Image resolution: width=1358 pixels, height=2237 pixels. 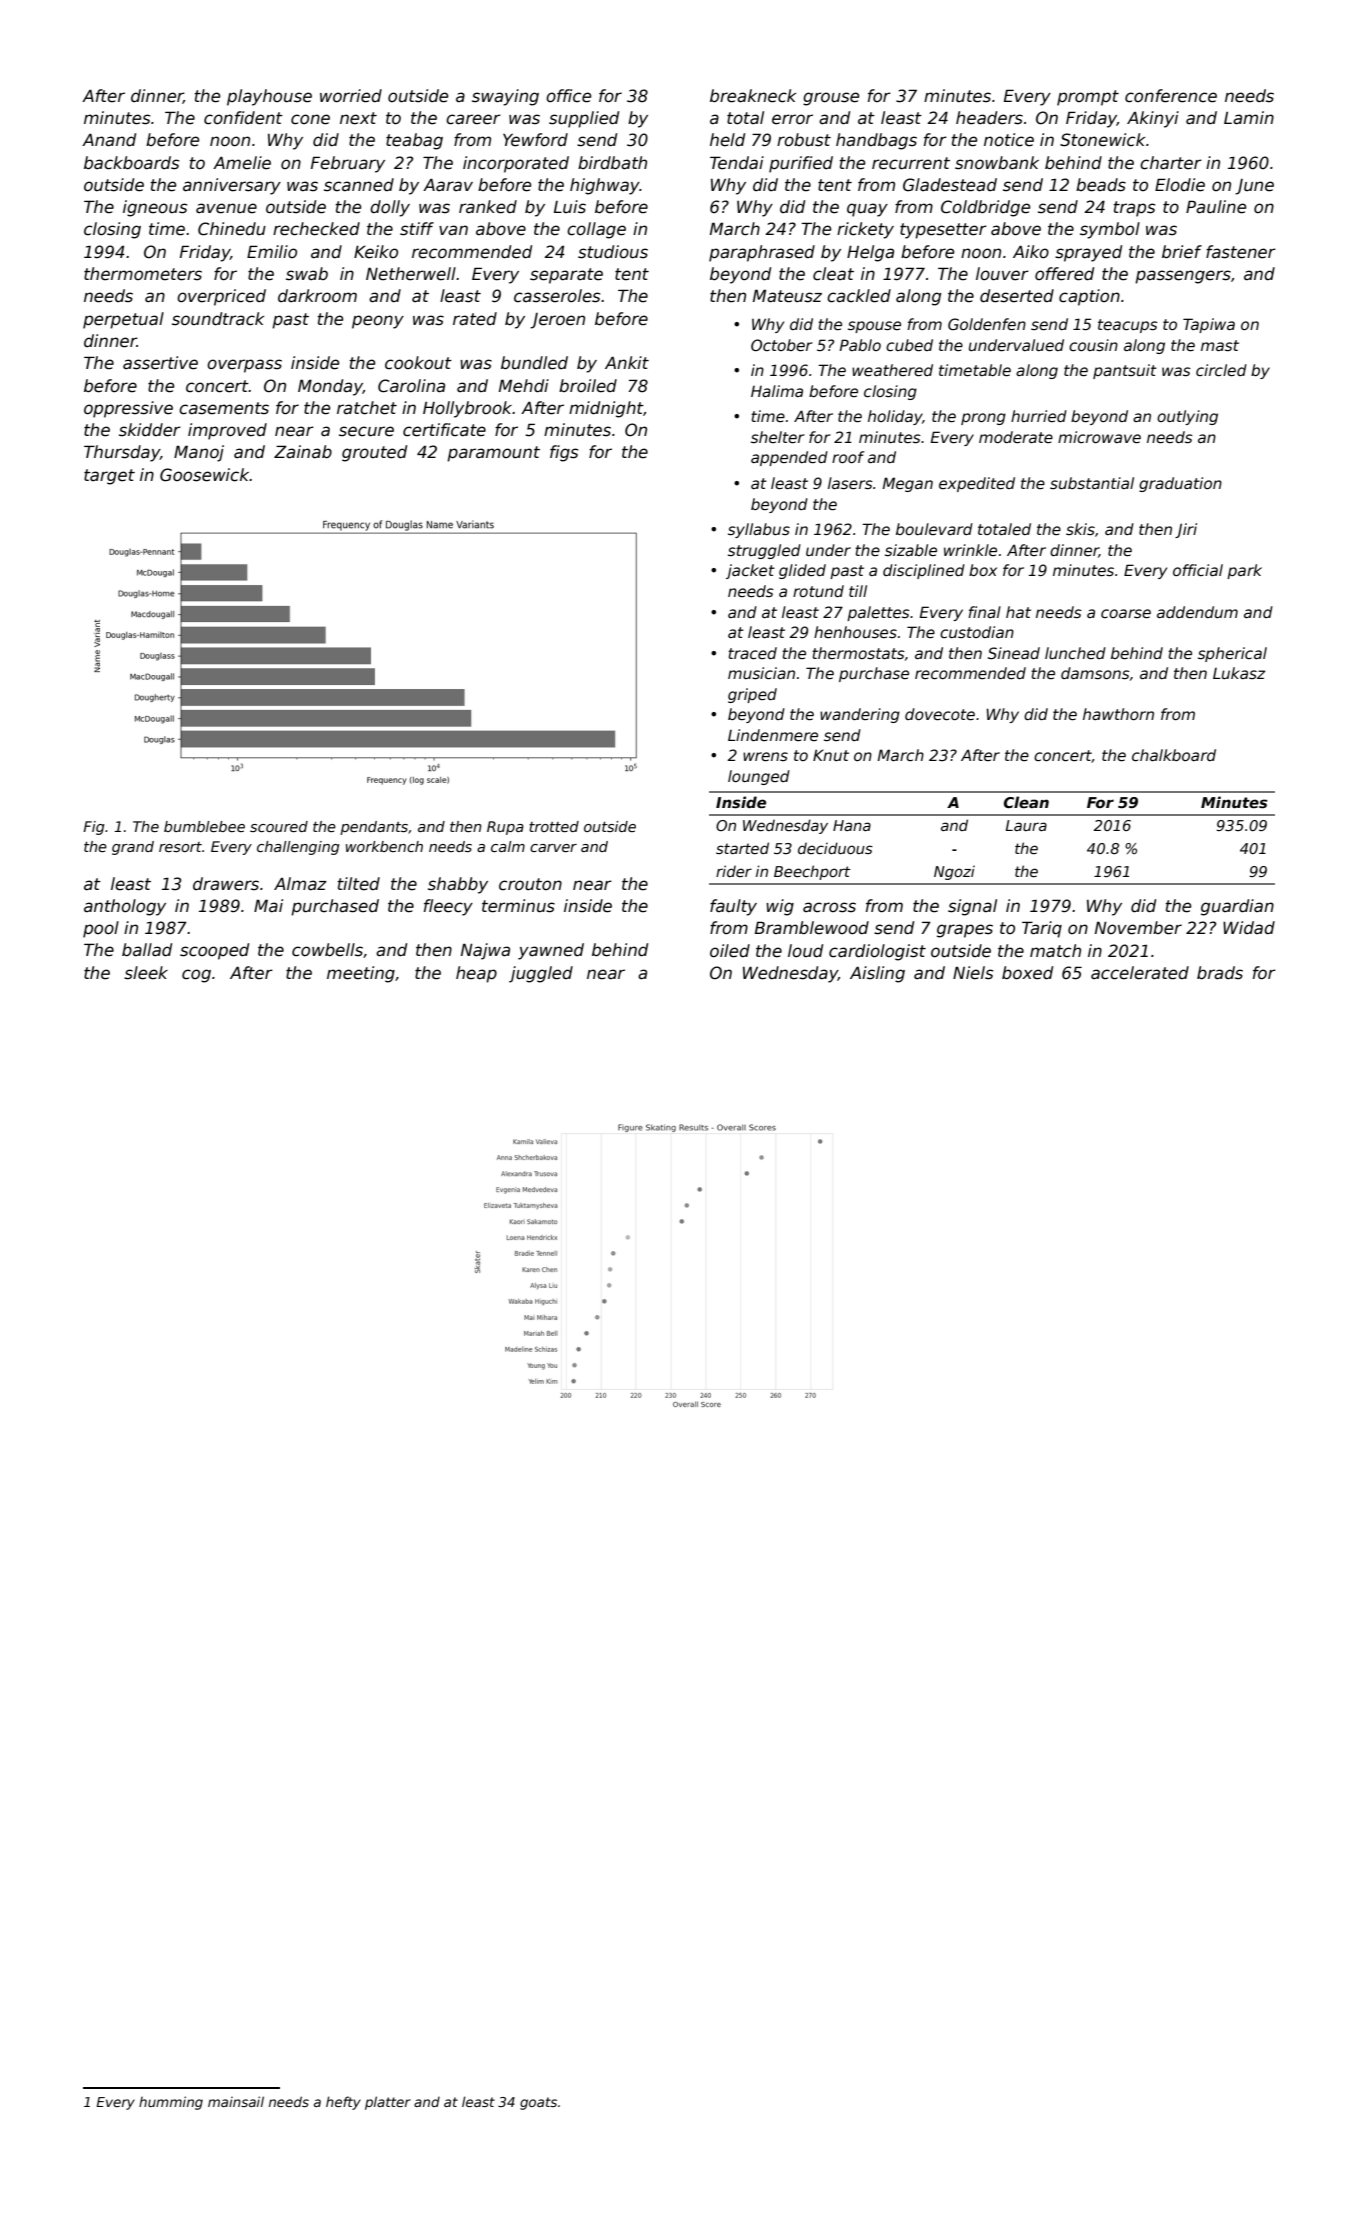 What do you see at coordinates (236, 2101) in the screenshot?
I see `mainsail` at bounding box center [236, 2101].
